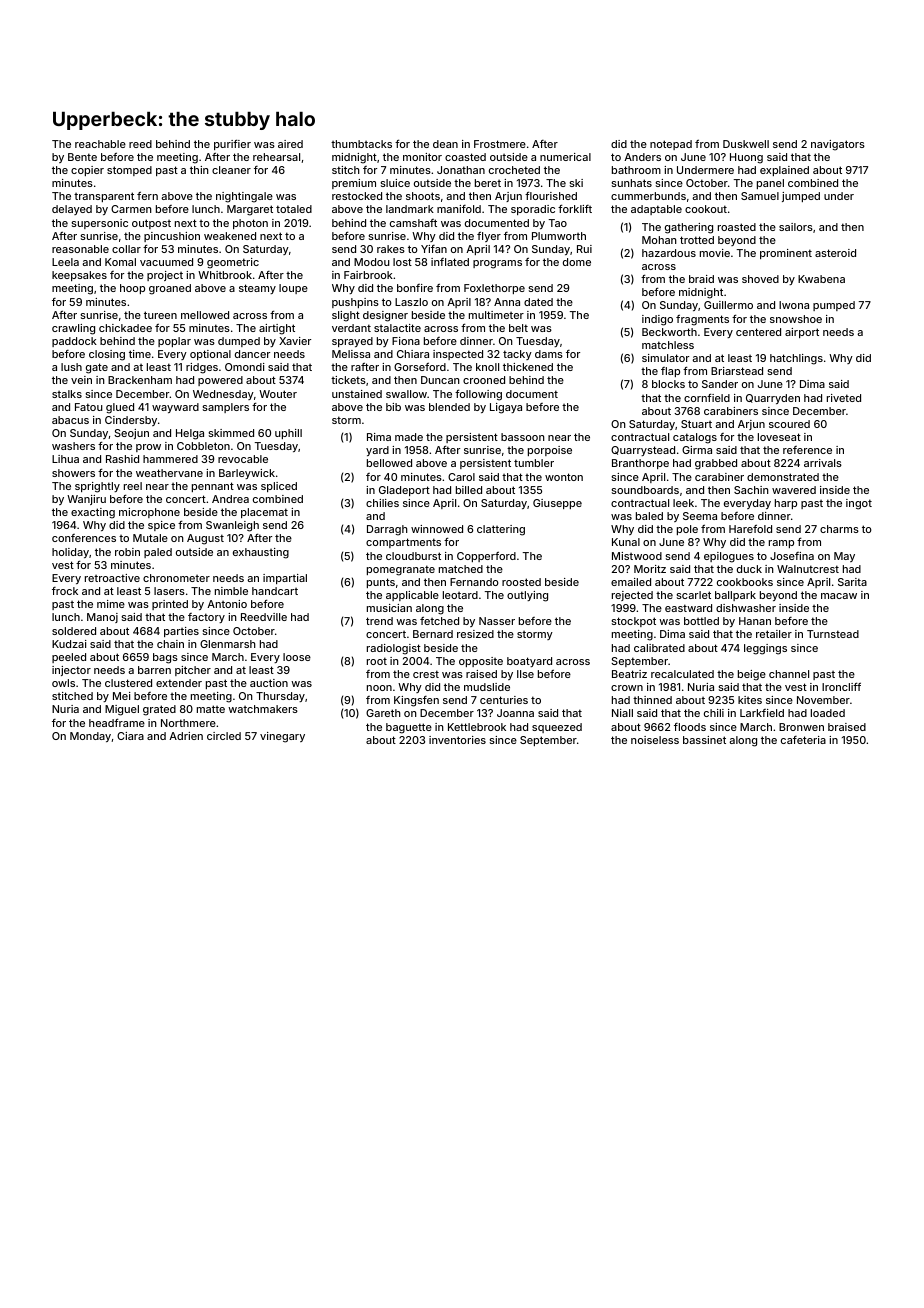  What do you see at coordinates (100, 144) in the image?
I see `reachable` at bounding box center [100, 144].
